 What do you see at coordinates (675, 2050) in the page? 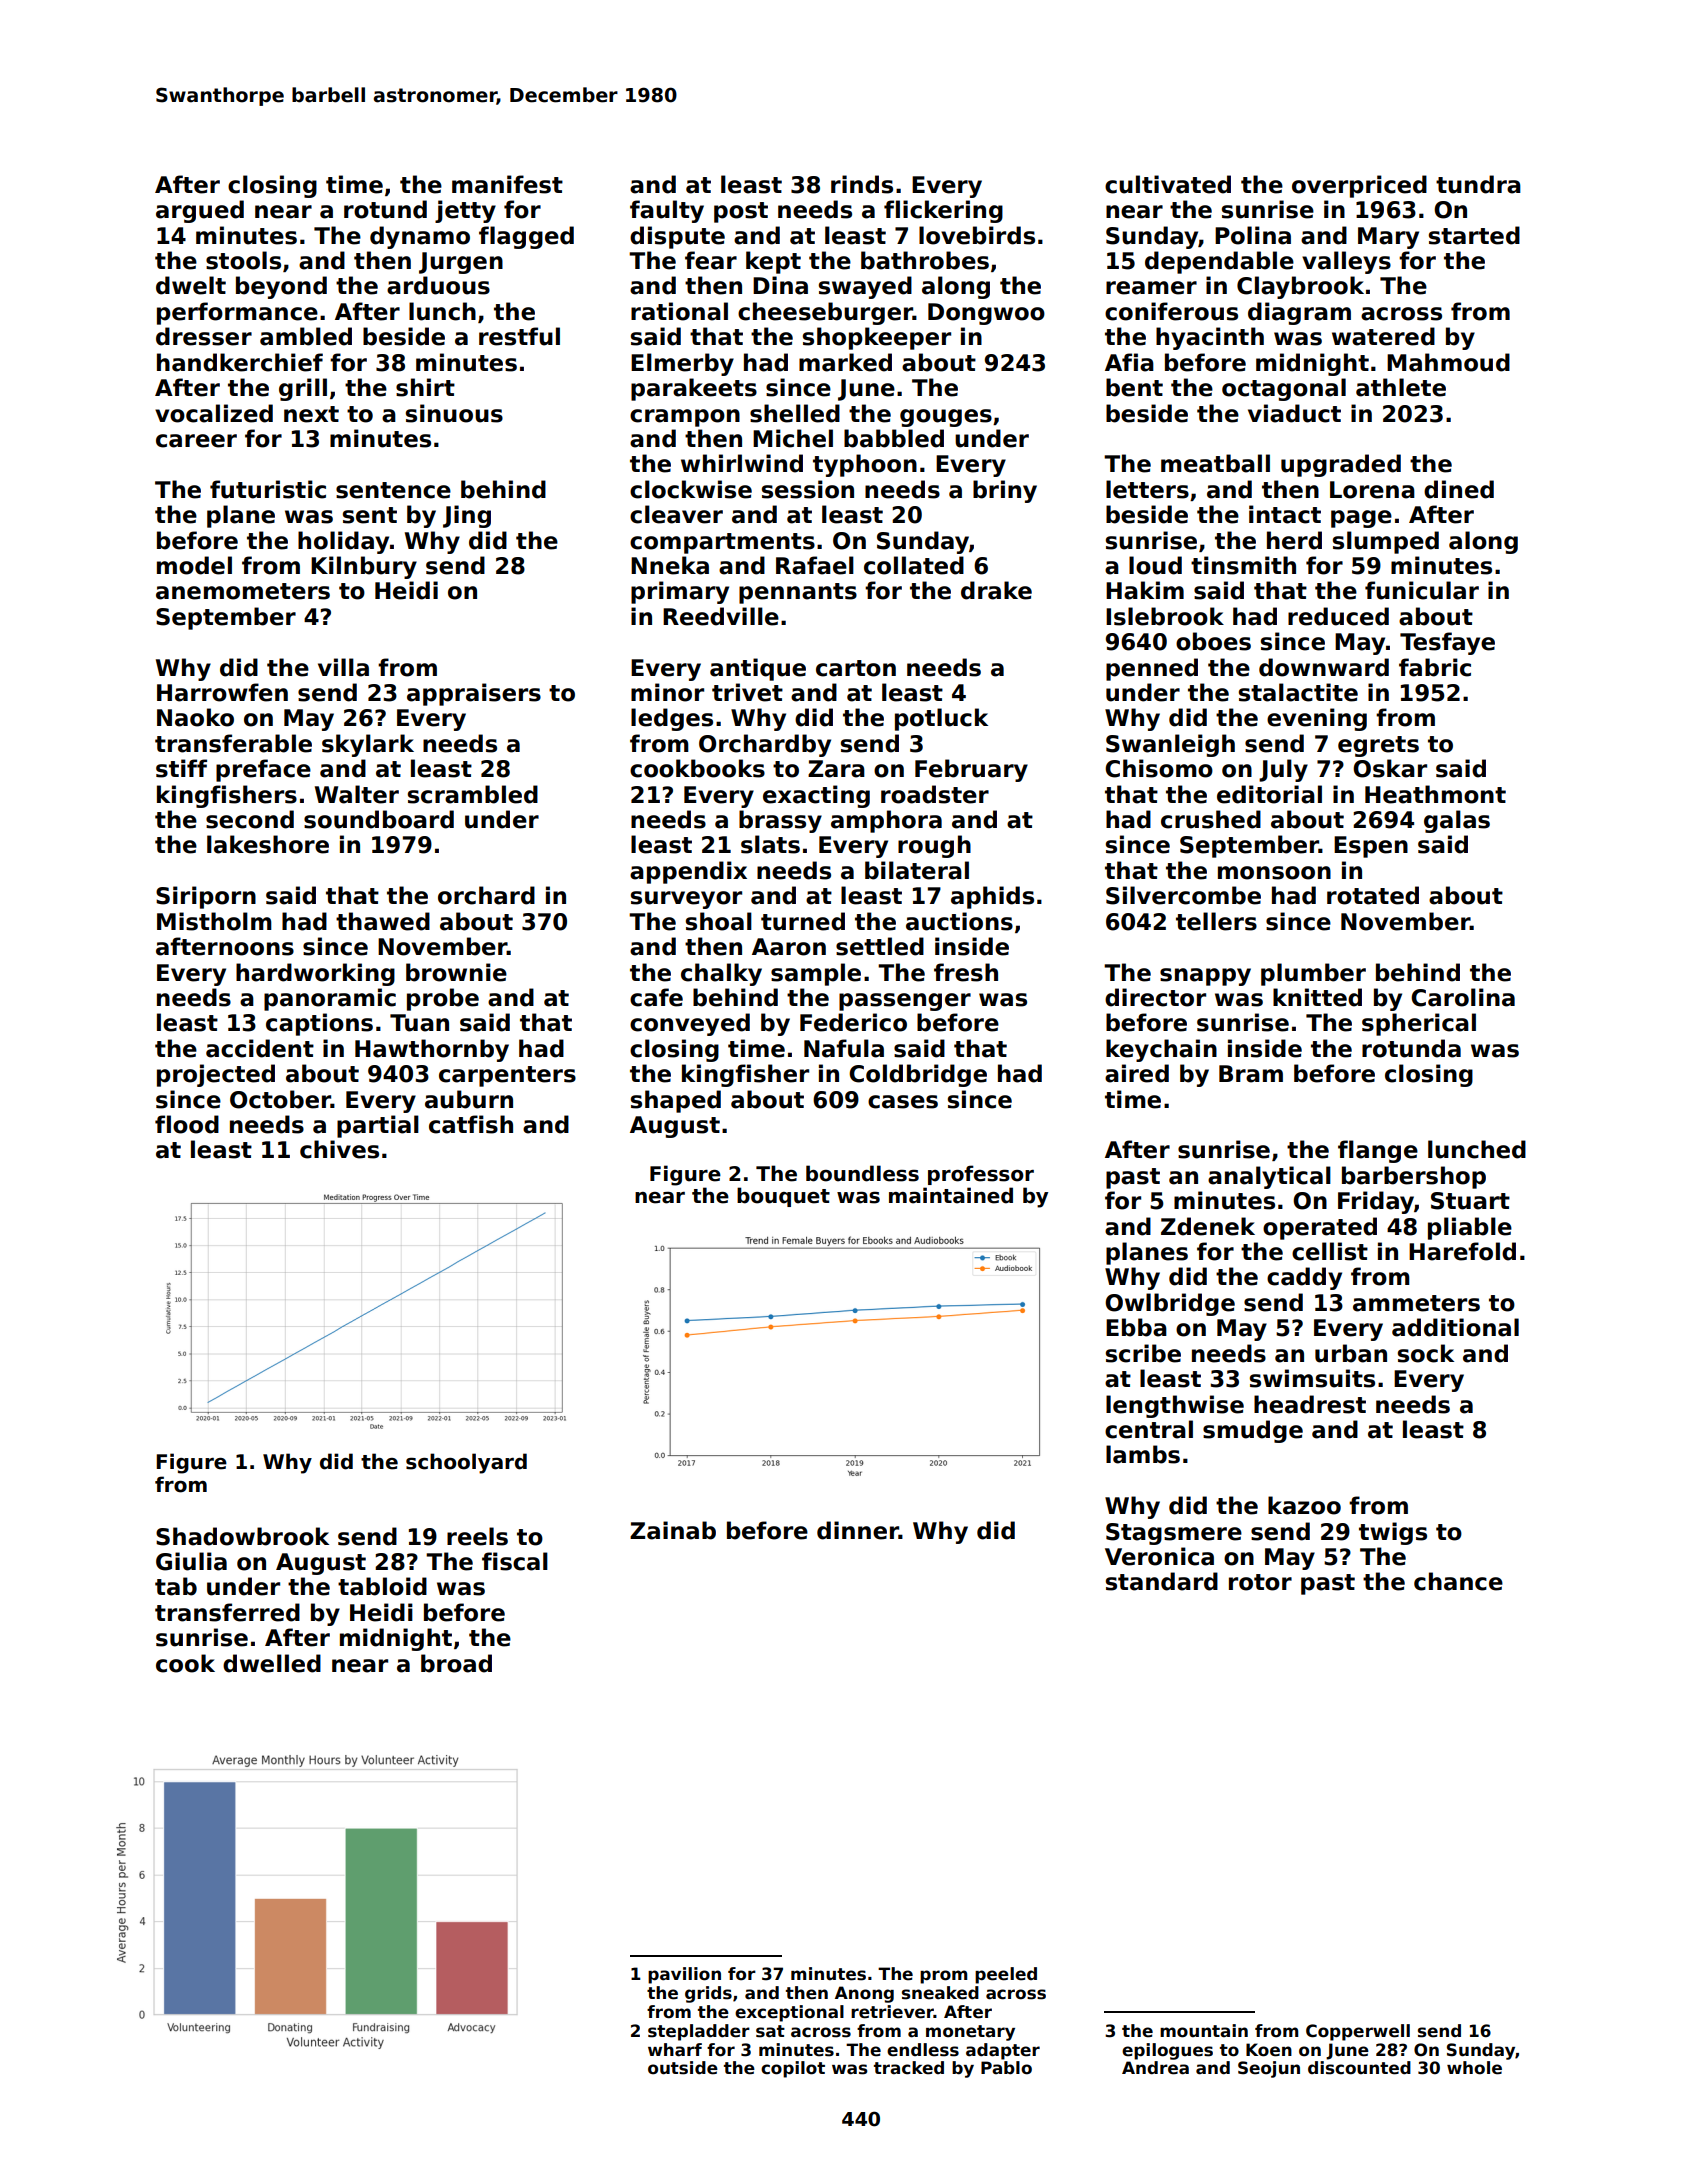
I see `wharf` at bounding box center [675, 2050].
